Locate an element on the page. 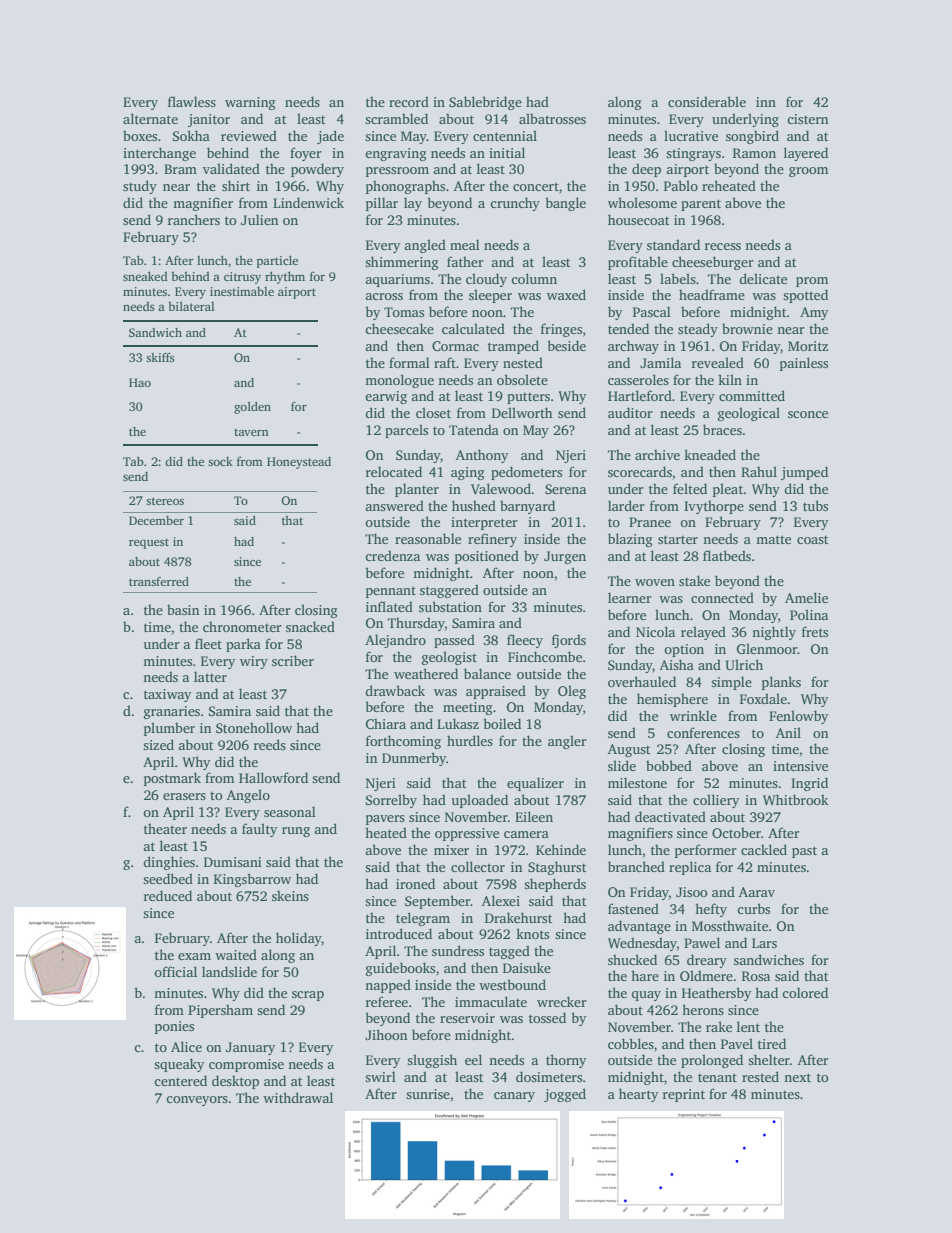 The width and height of the page is (952, 1233). interpreter is located at coordinates (484, 523).
